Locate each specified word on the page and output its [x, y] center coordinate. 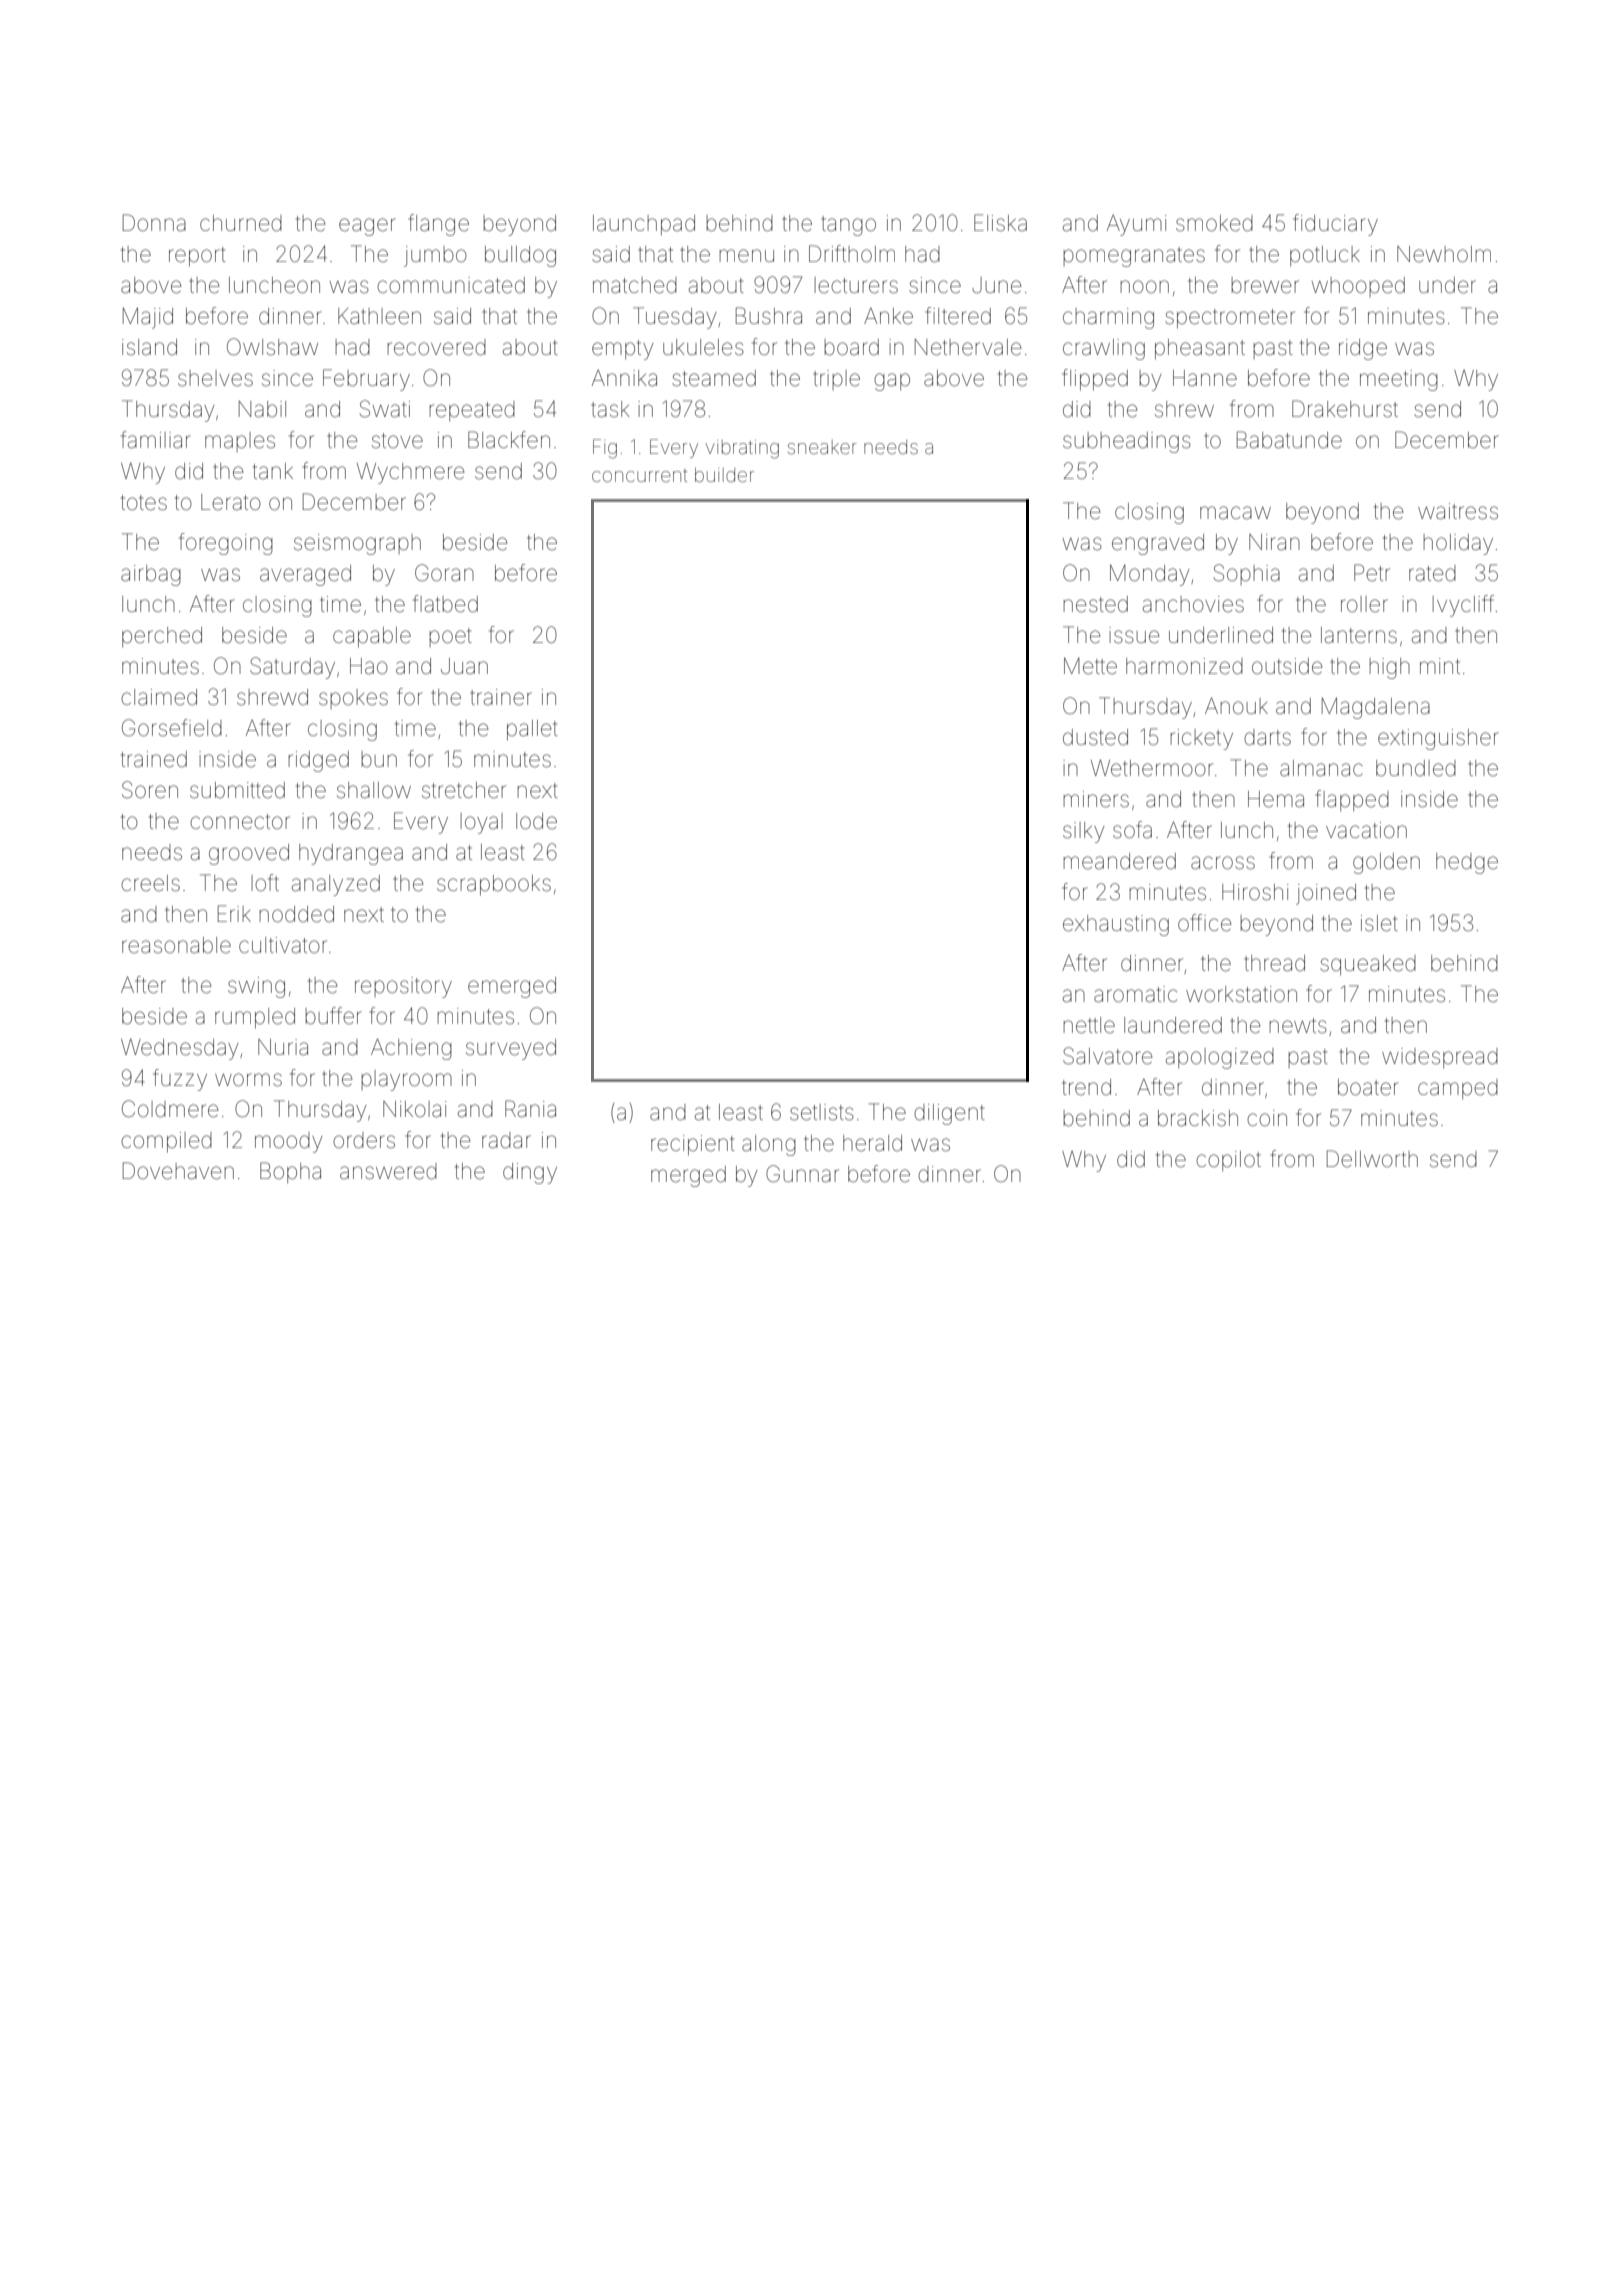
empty [622, 350]
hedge [1467, 863]
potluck [1325, 256]
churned [241, 223]
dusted [1095, 737]
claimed [159, 697]
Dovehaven [178, 1171]
